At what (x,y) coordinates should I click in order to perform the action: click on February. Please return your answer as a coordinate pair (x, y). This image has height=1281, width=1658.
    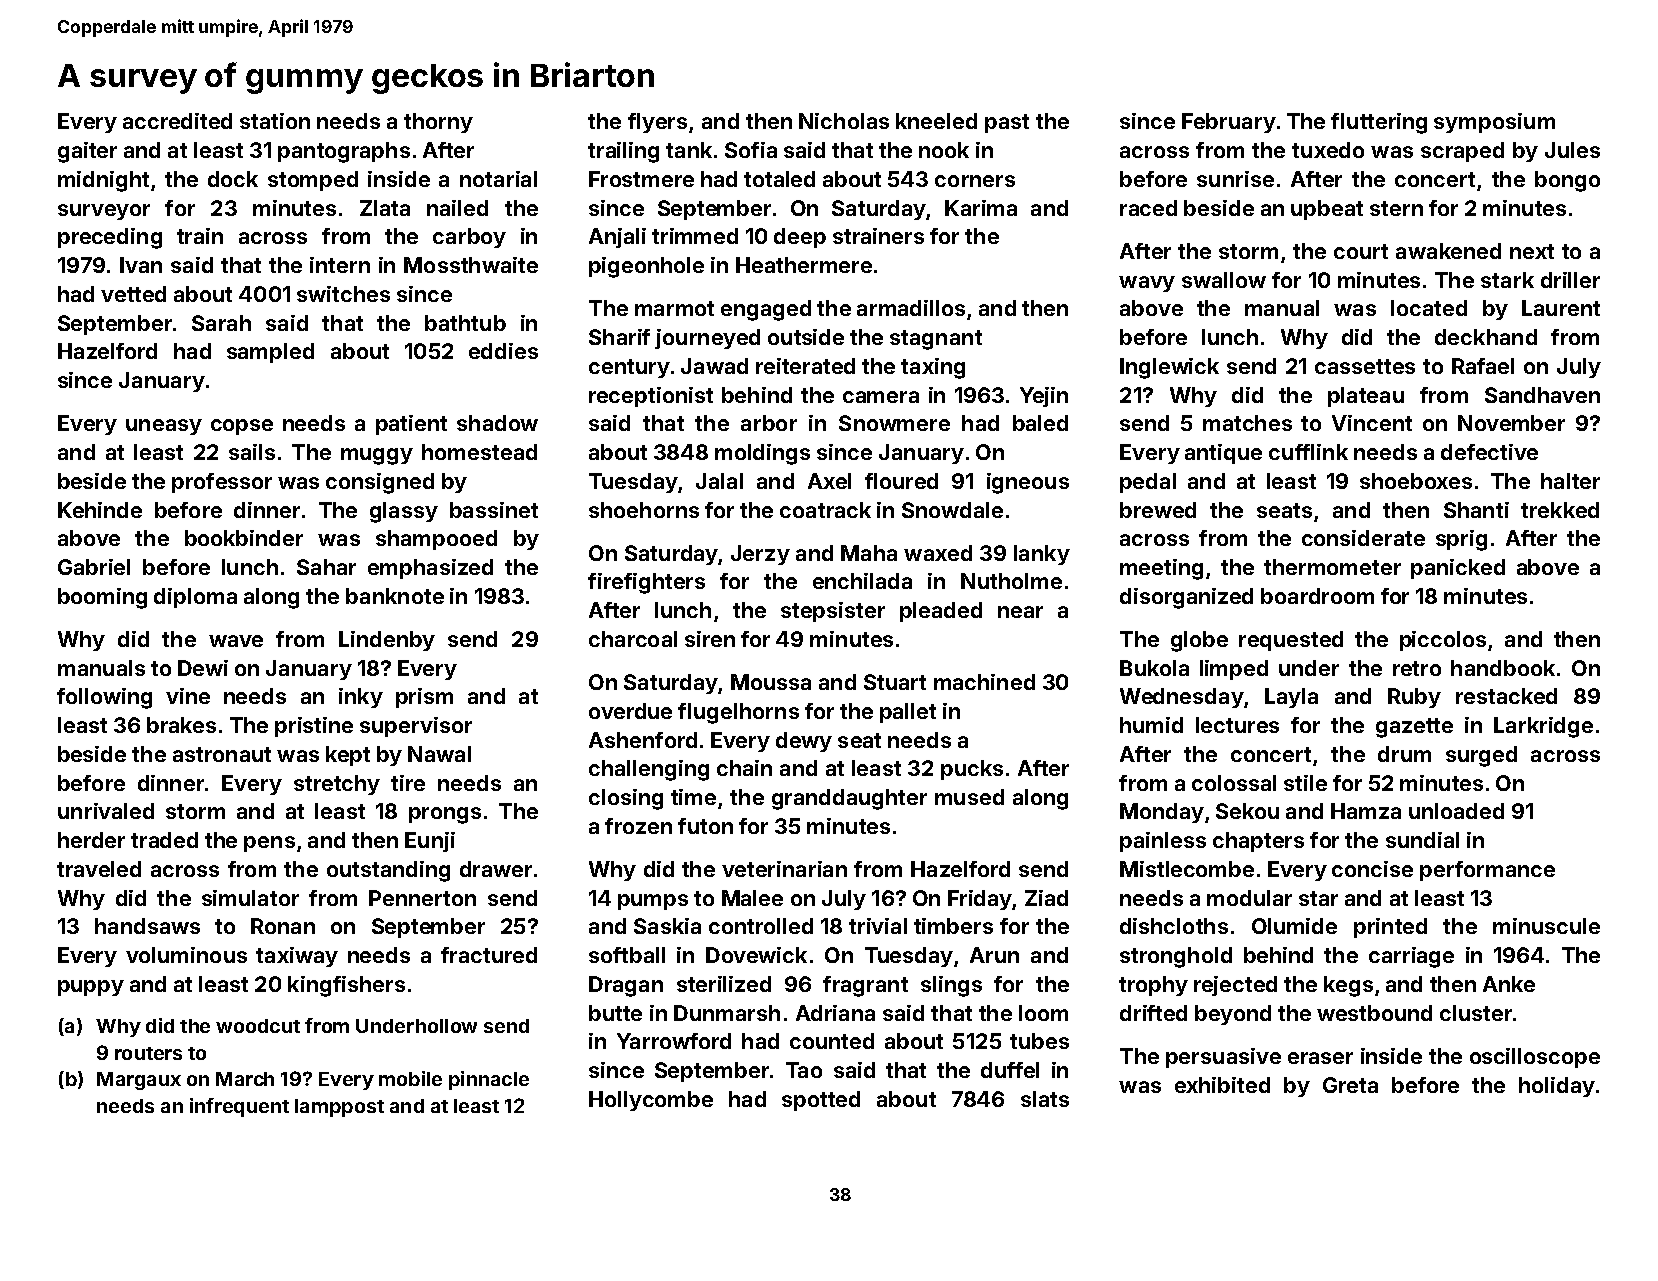
    Looking at the image, I should click on (1229, 123).
